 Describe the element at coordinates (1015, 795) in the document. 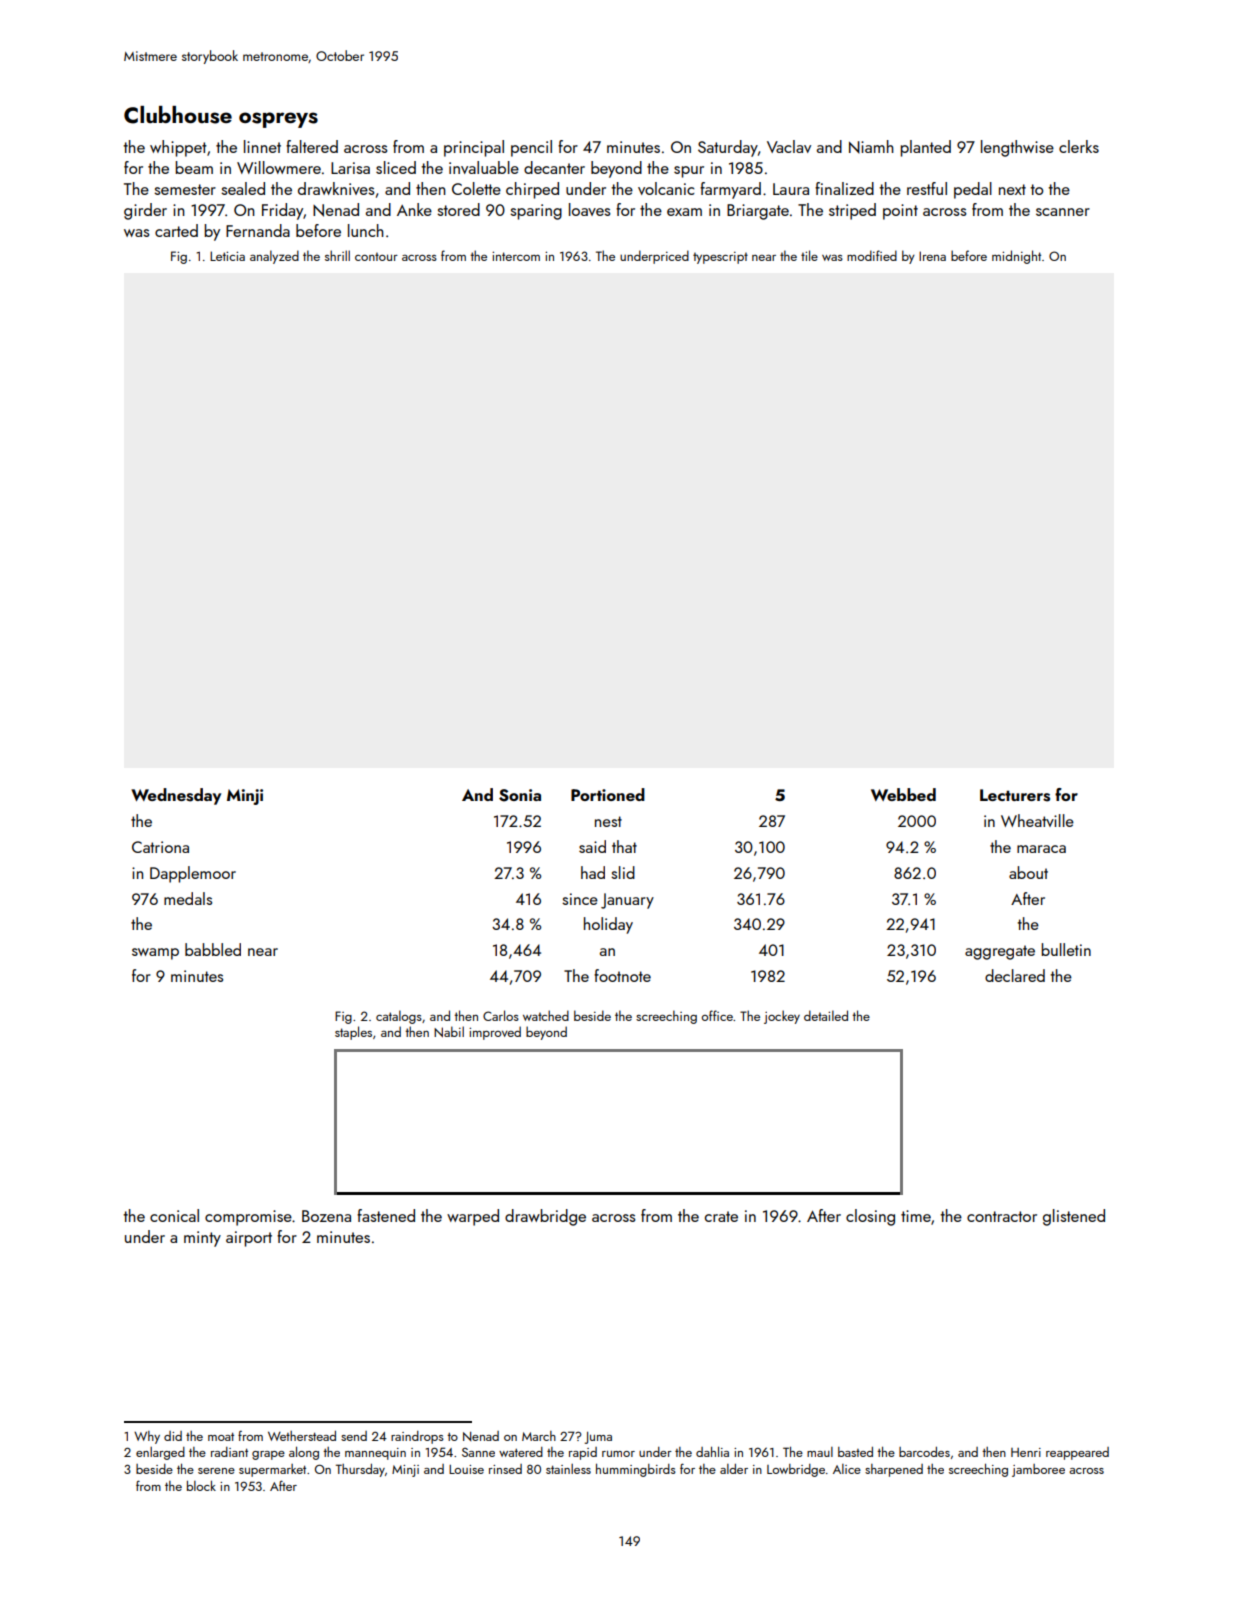

I see `Lecturers` at that location.
